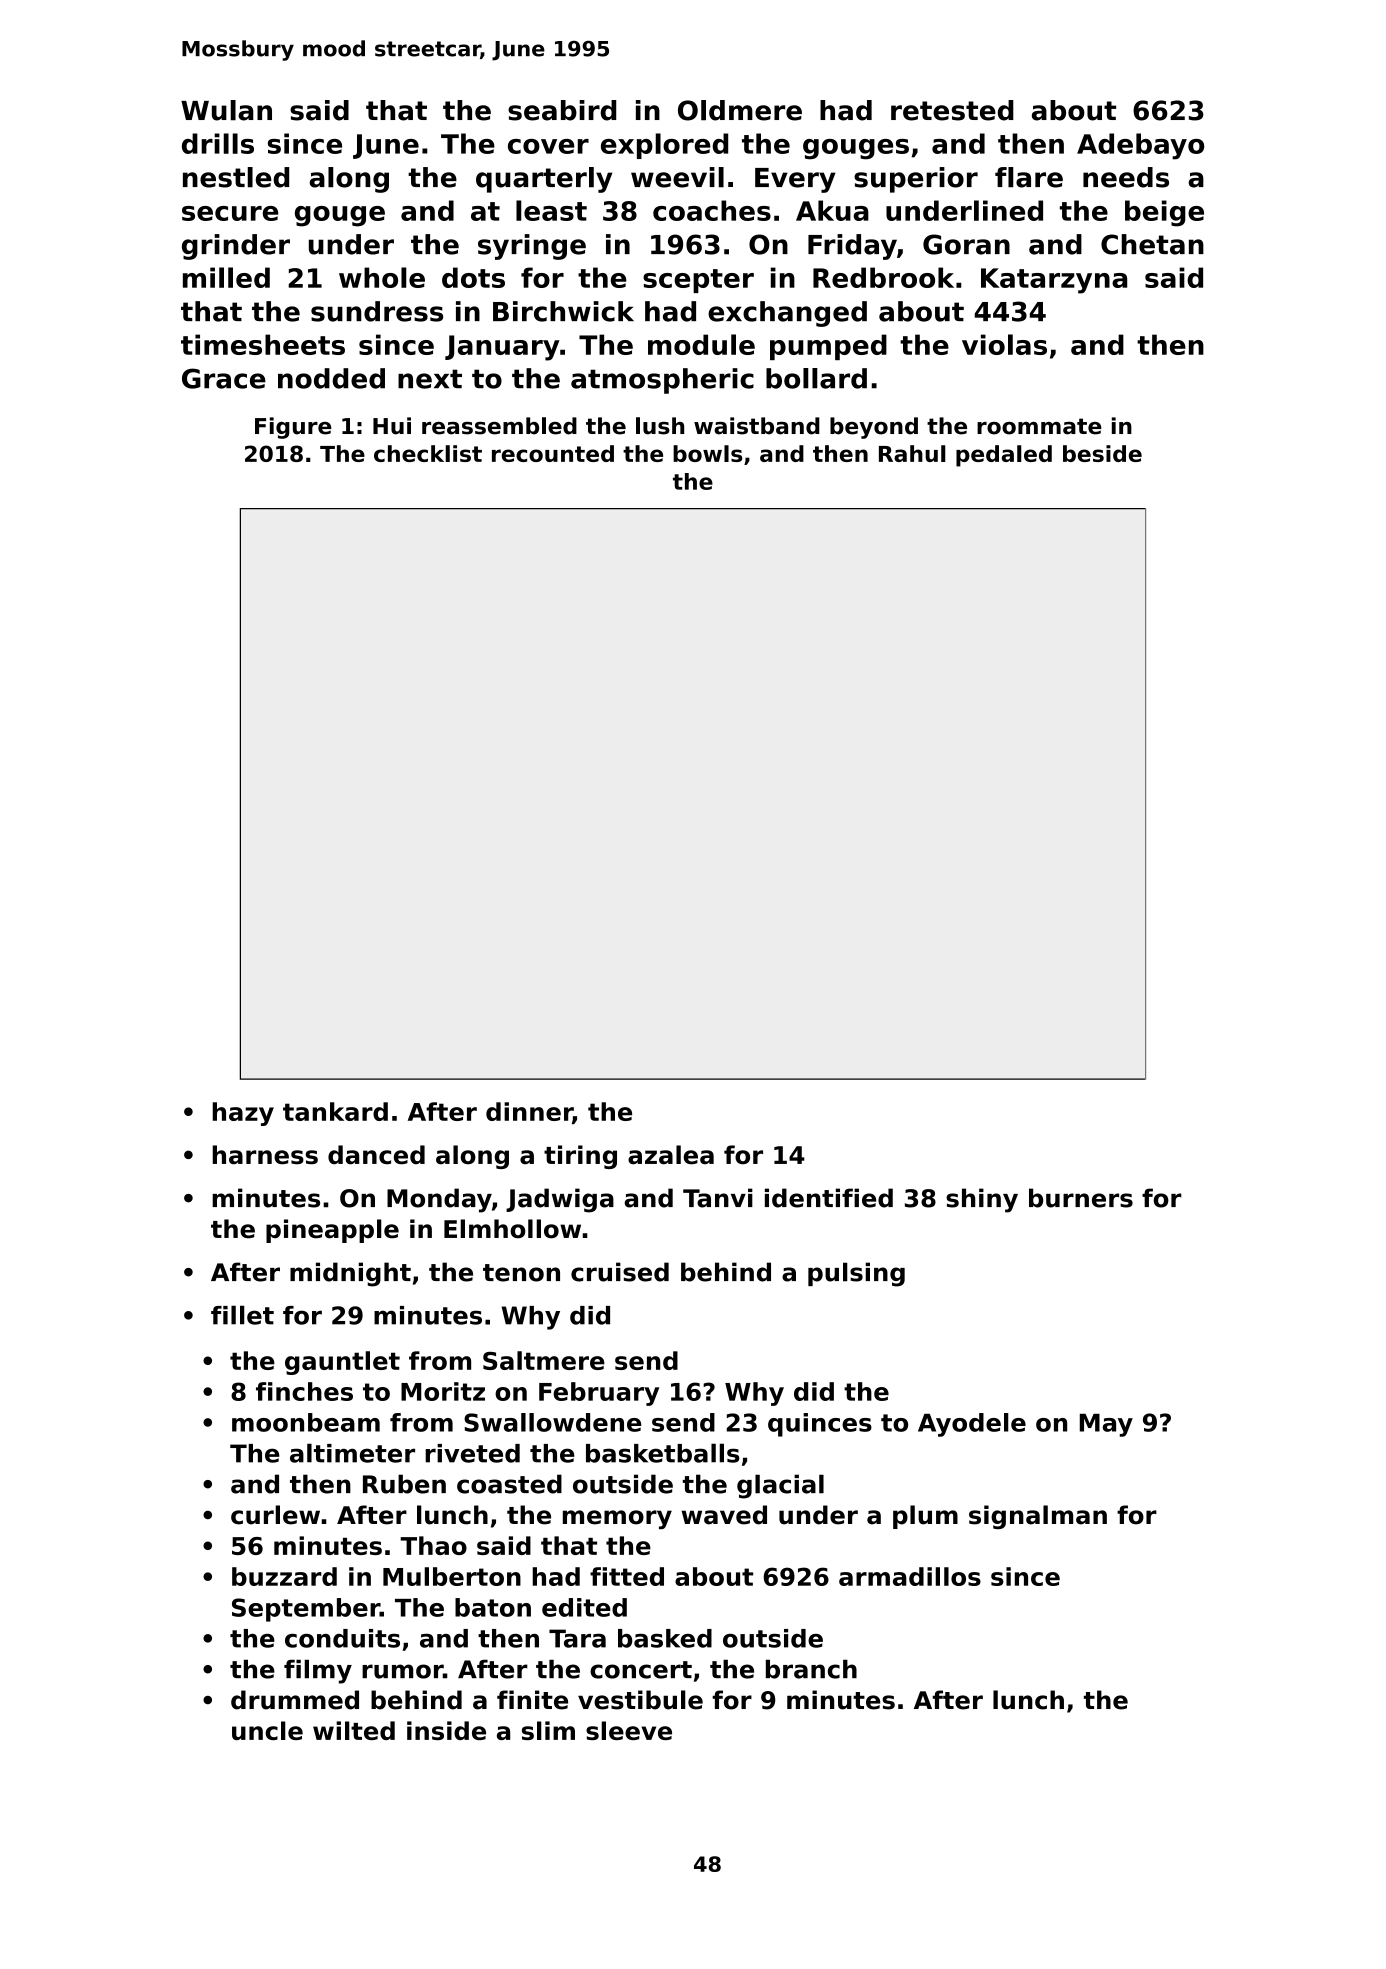 This document has height=1969, width=1386. What do you see at coordinates (532, 1700) in the document?
I see `finite` at bounding box center [532, 1700].
